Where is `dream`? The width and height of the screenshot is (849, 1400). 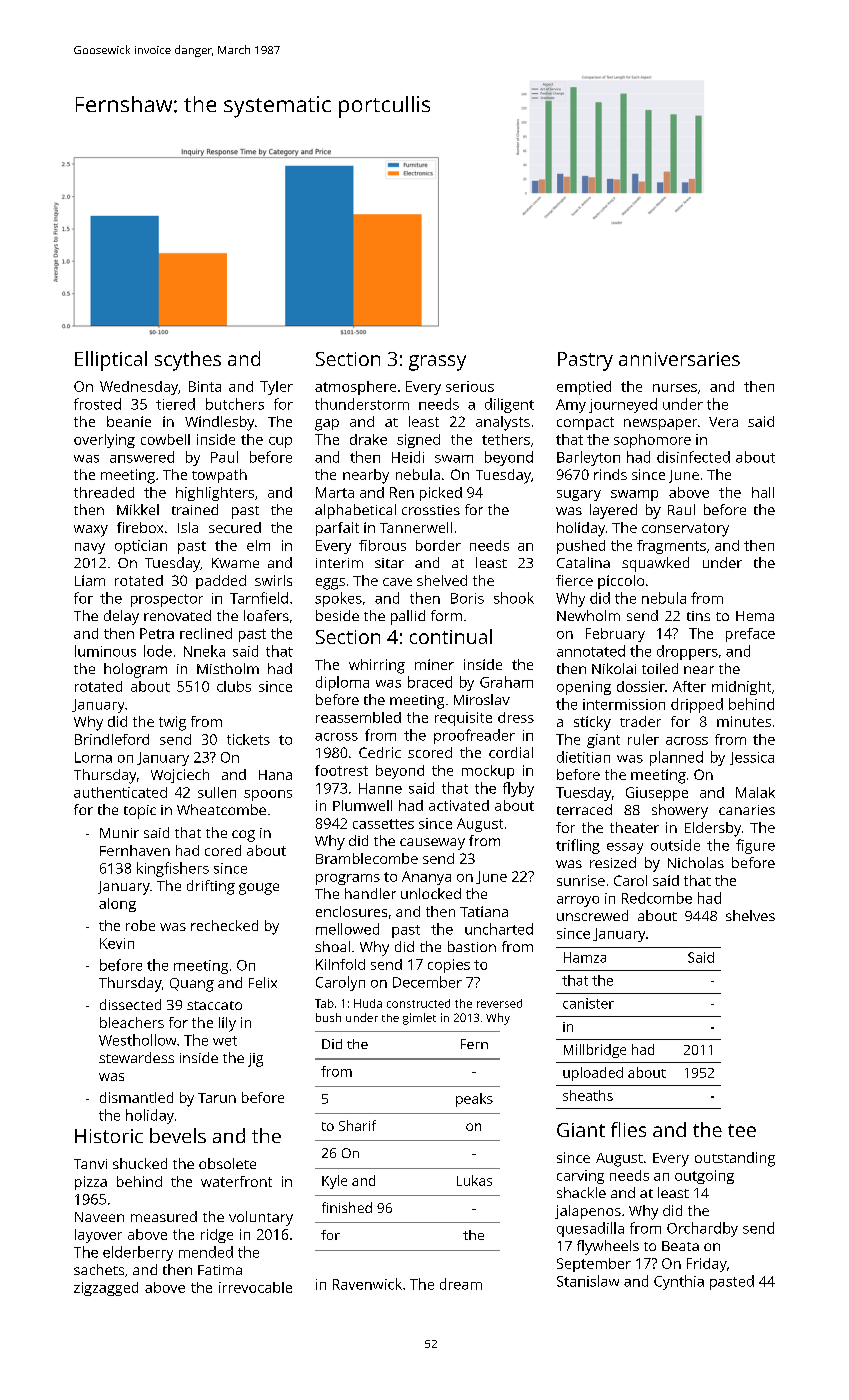 dream is located at coordinates (461, 1284).
